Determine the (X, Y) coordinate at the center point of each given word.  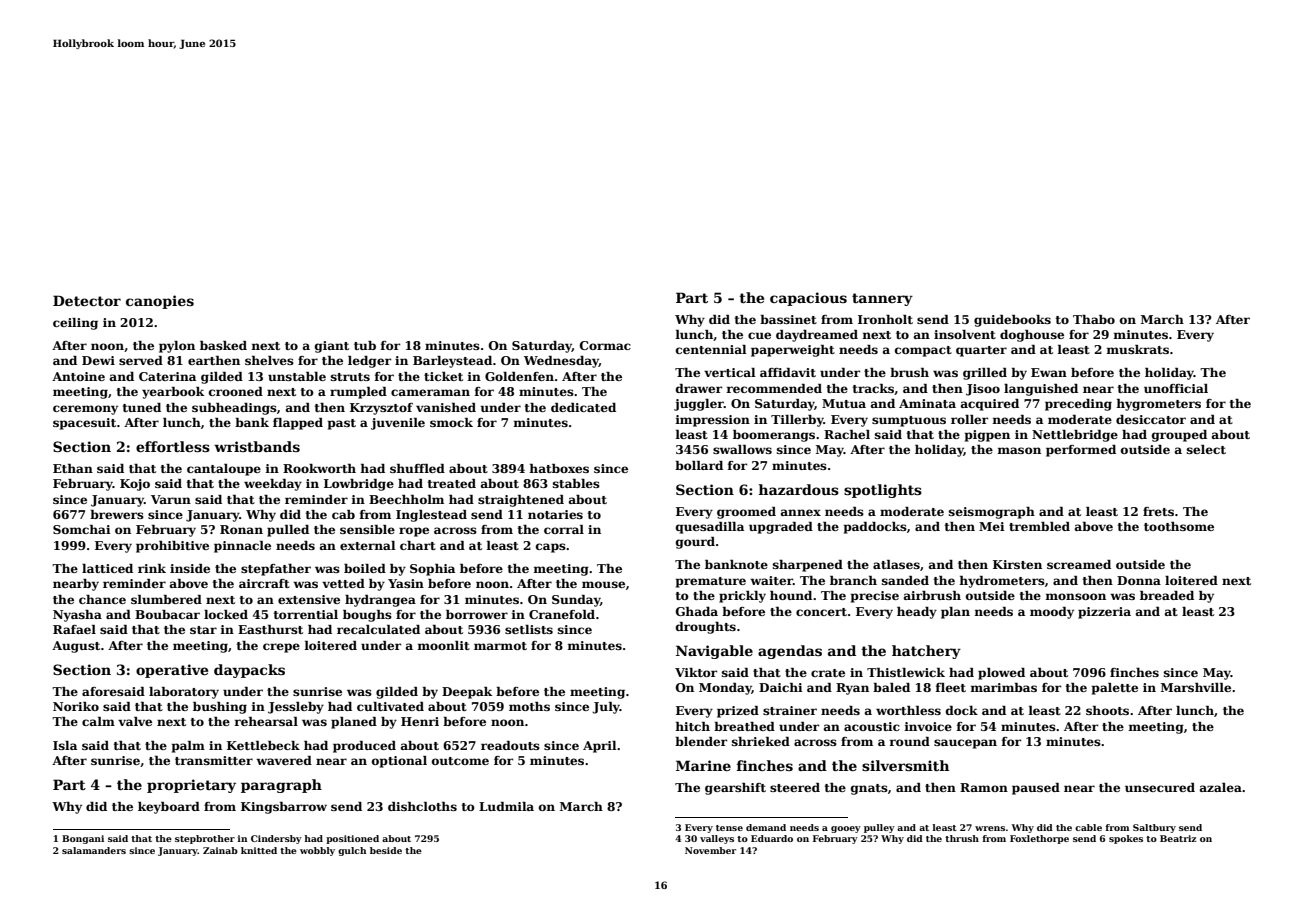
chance (102, 599)
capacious (808, 299)
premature (711, 582)
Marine (703, 765)
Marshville (1196, 687)
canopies (160, 302)
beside (386, 850)
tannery (882, 299)
